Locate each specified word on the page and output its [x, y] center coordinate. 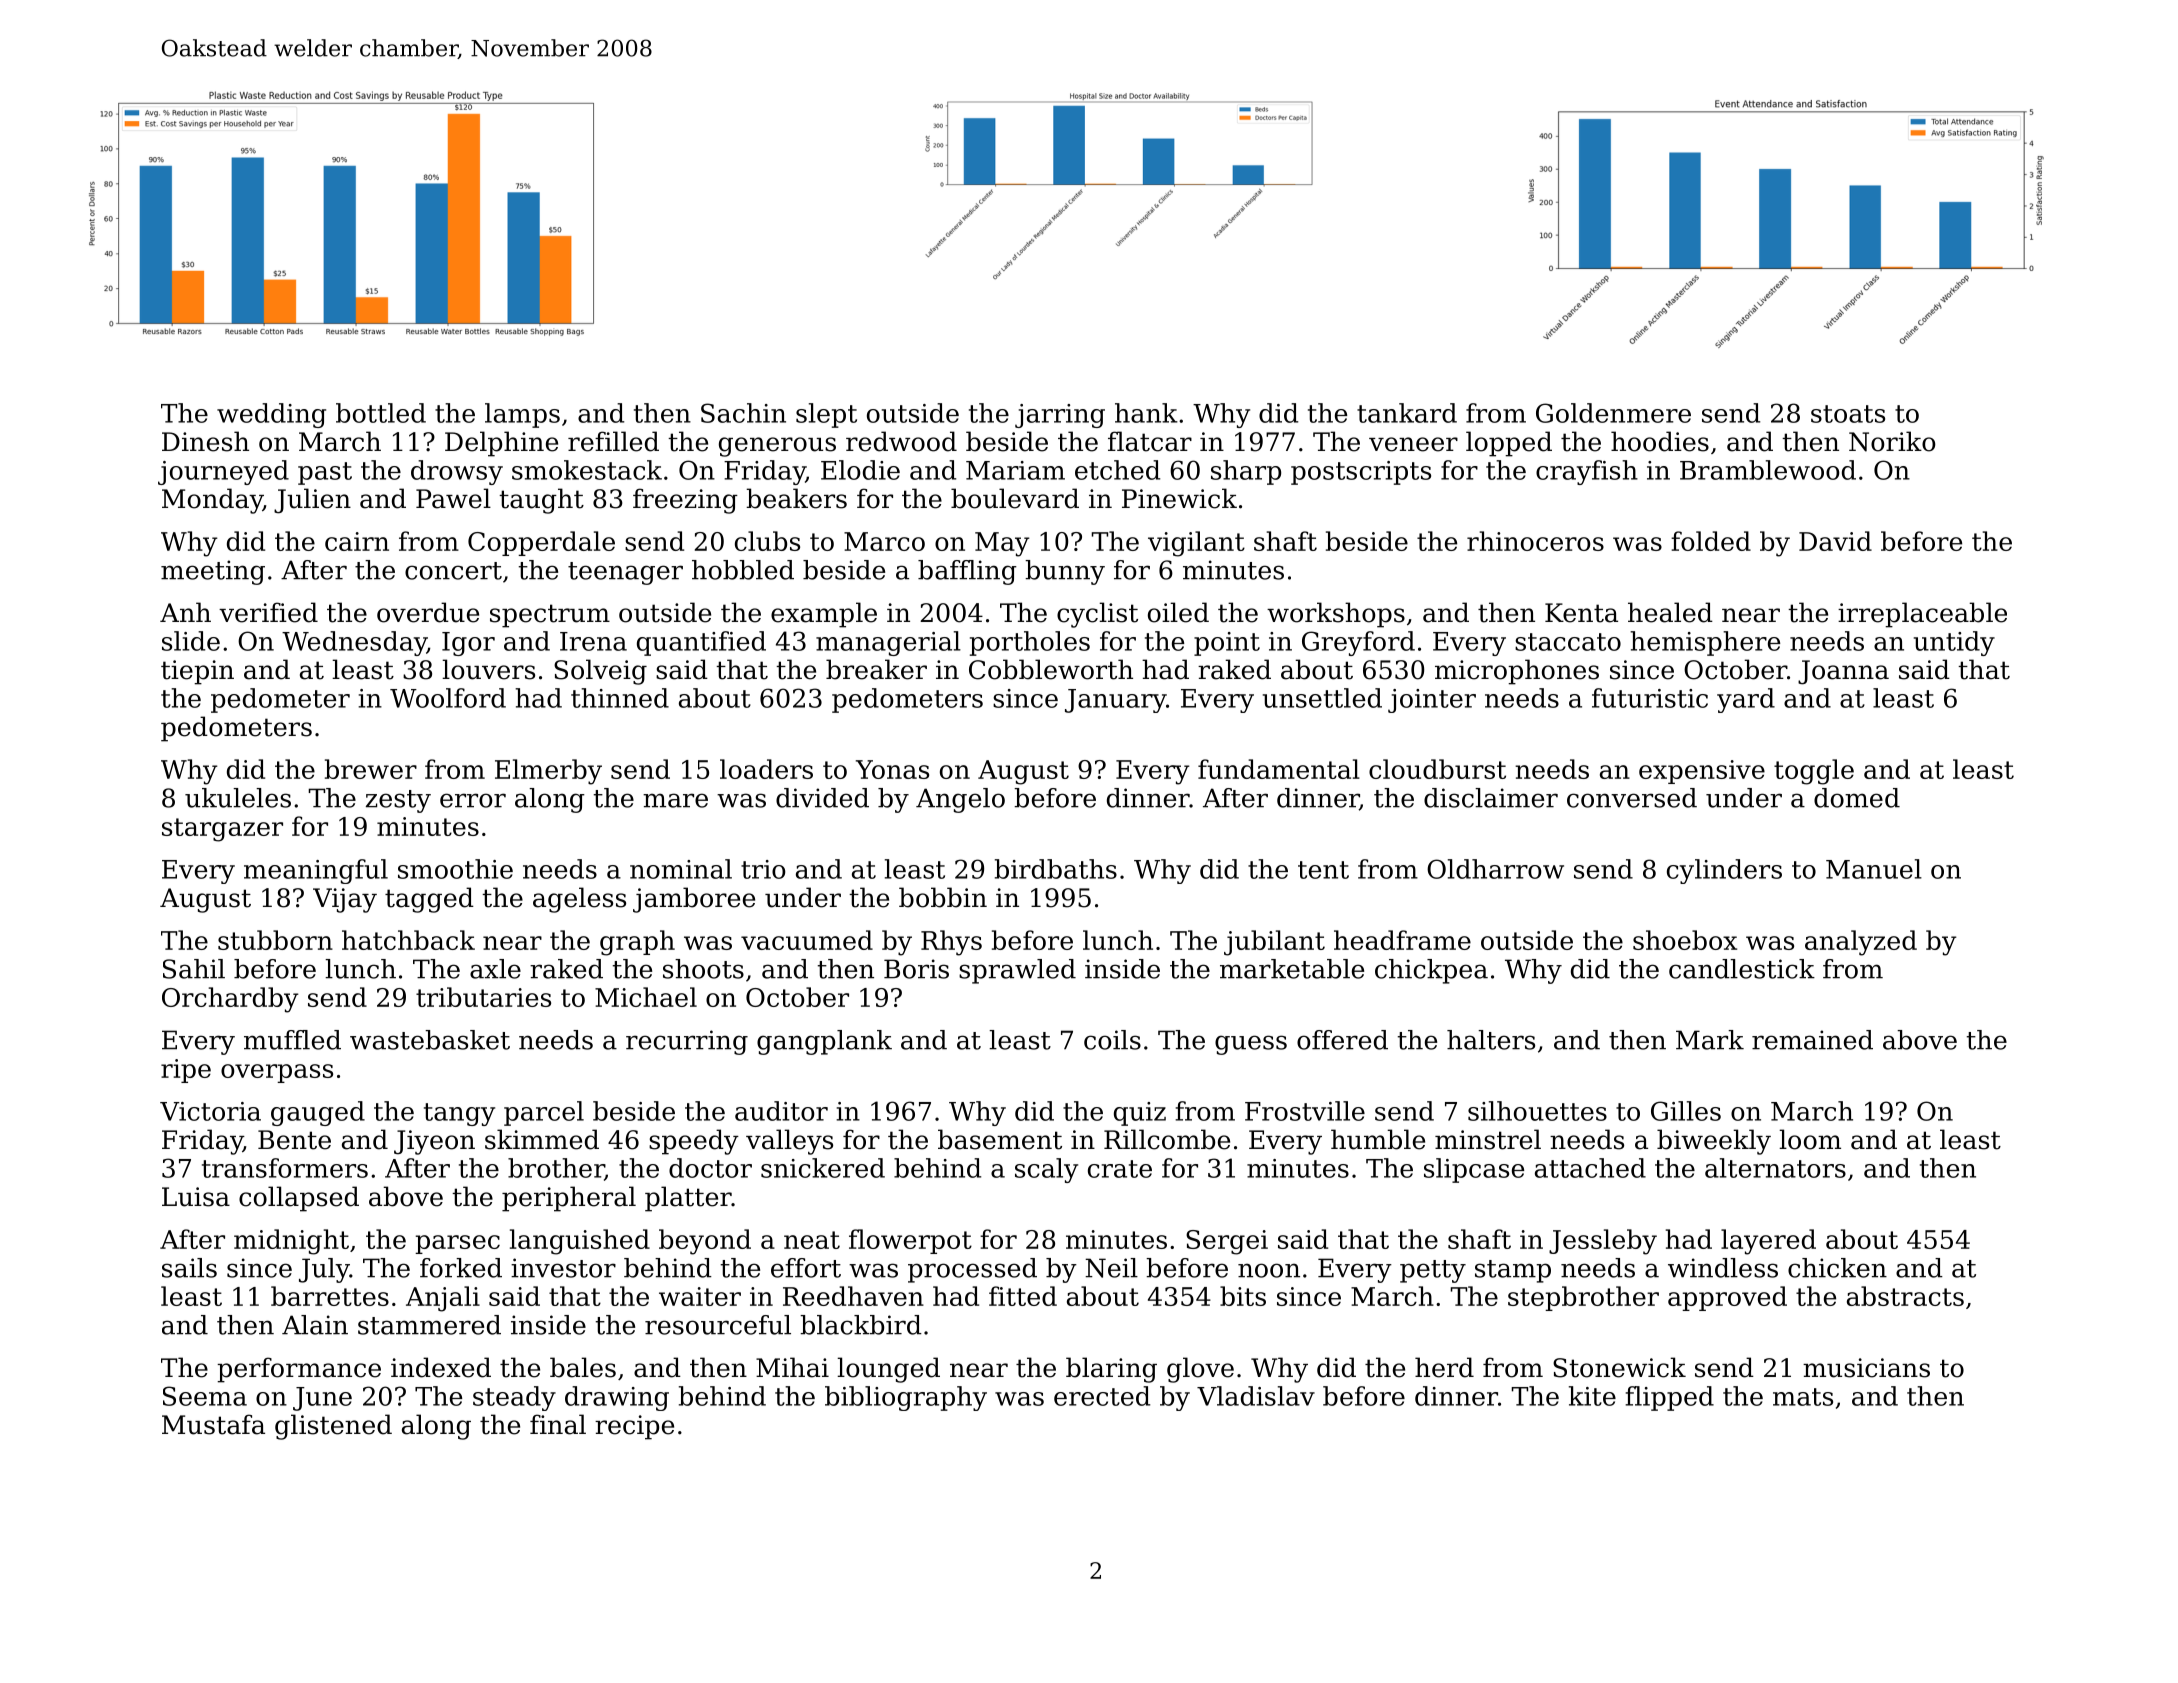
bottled [381, 413]
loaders [766, 769]
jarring [1060, 416]
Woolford [448, 698]
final [558, 1424]
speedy [694, 1142]
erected [1102, 1396]
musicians [1866, 1368]
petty [1433, 1271]
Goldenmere [1613, 413]
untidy [1954, 643]
